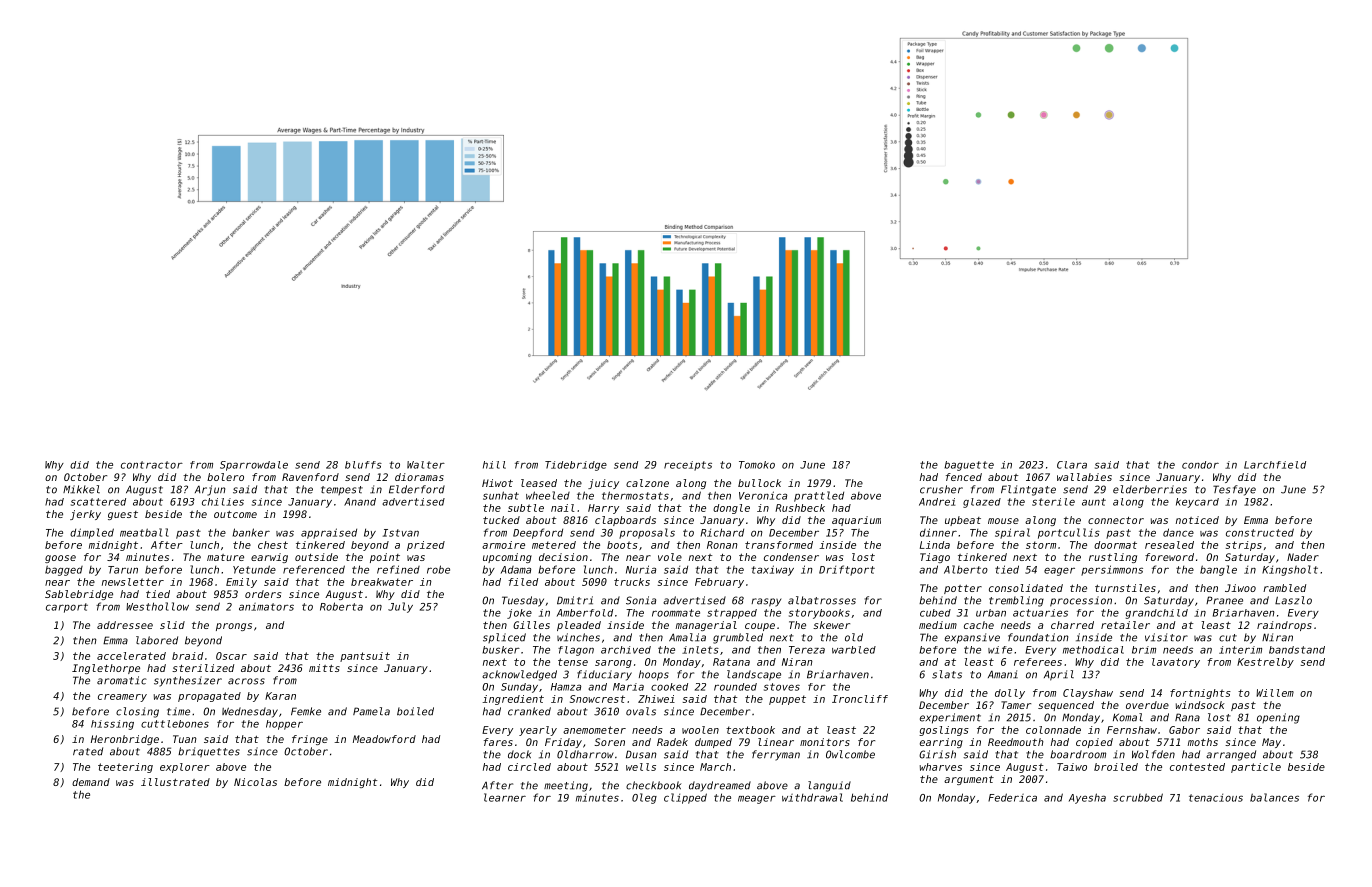  What do you see at coordinates (234, 627) in the document?
I see `prongs` at bounding box center [234, 627].
